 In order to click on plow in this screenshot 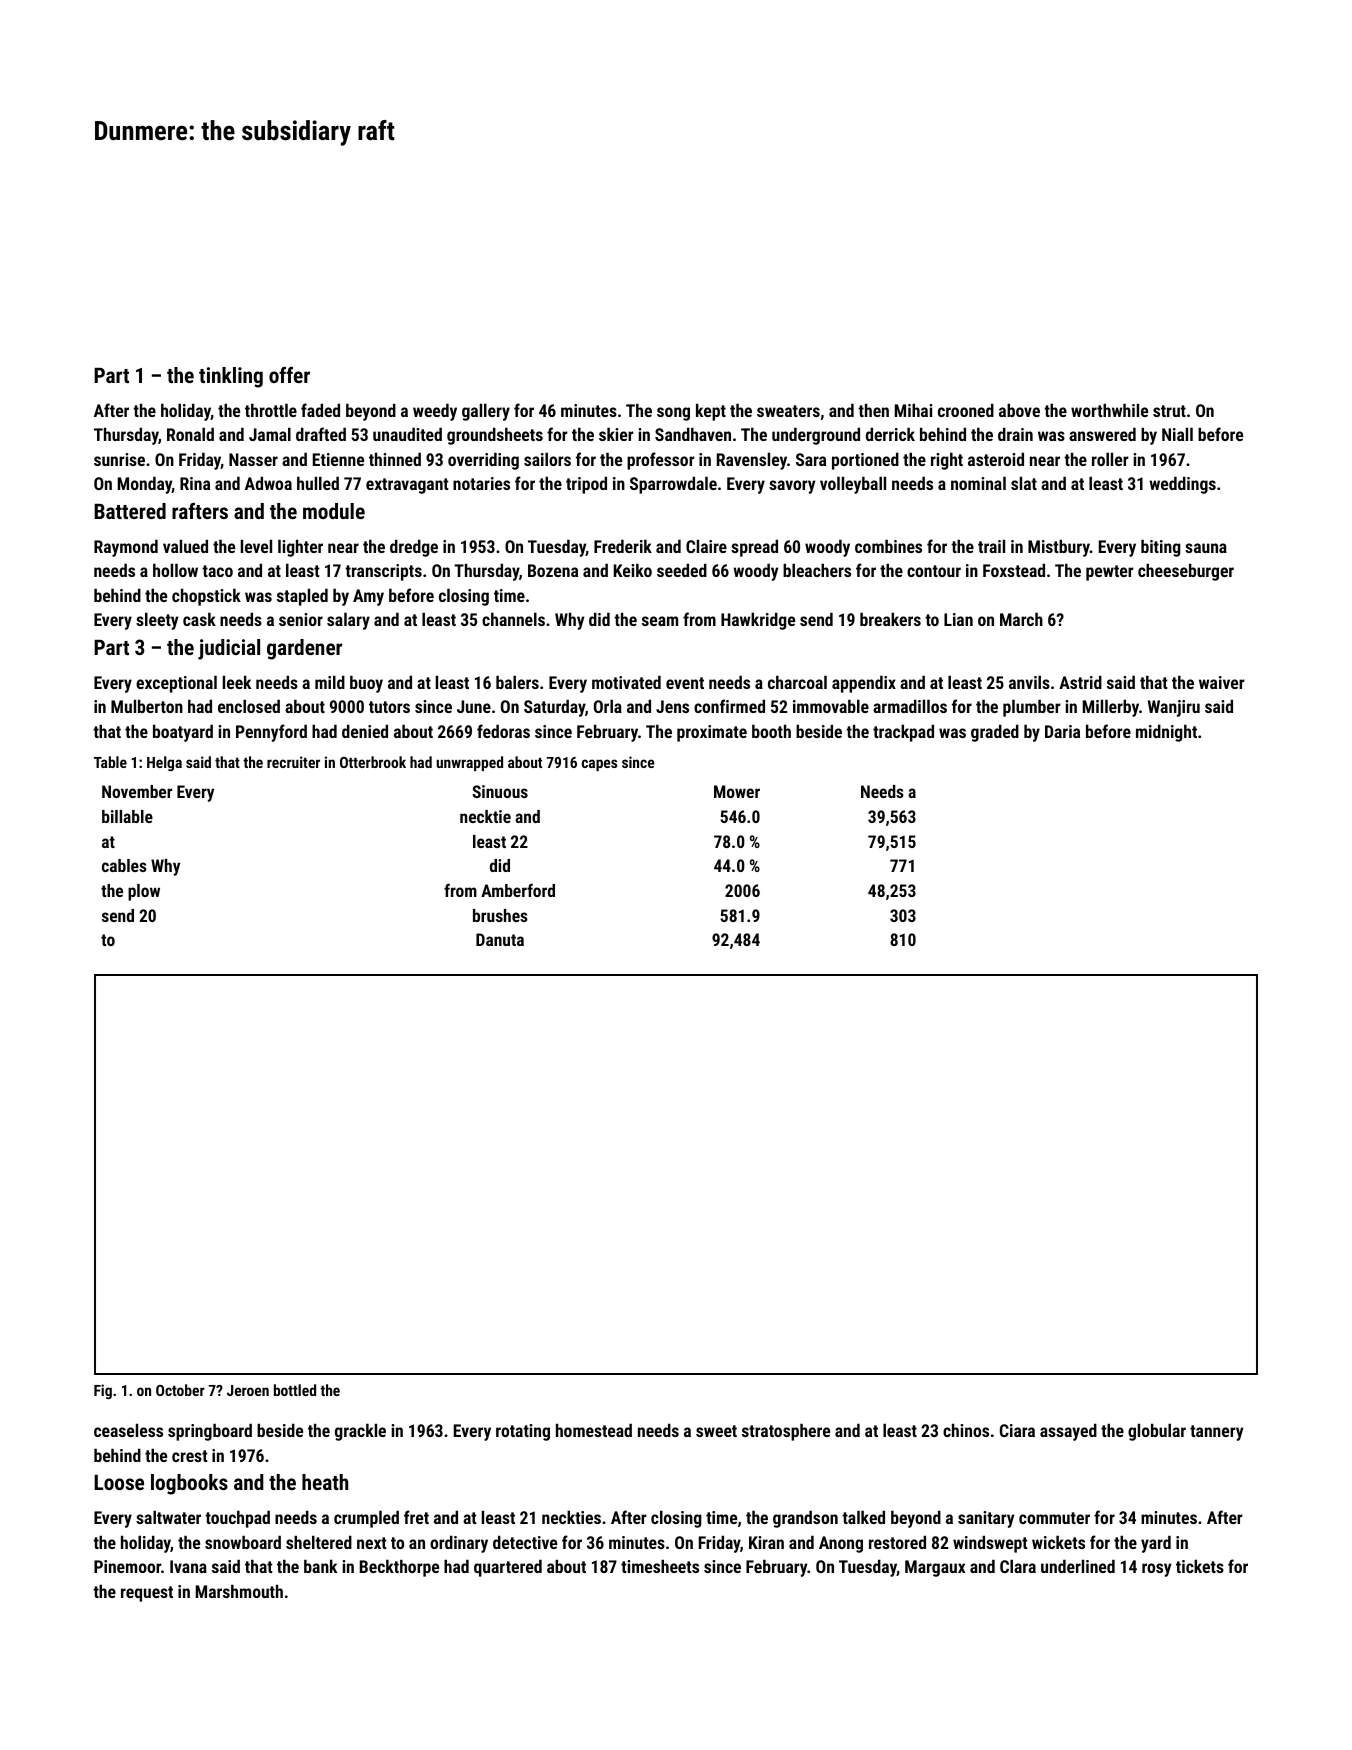, I will do `click(144, 892)`.
